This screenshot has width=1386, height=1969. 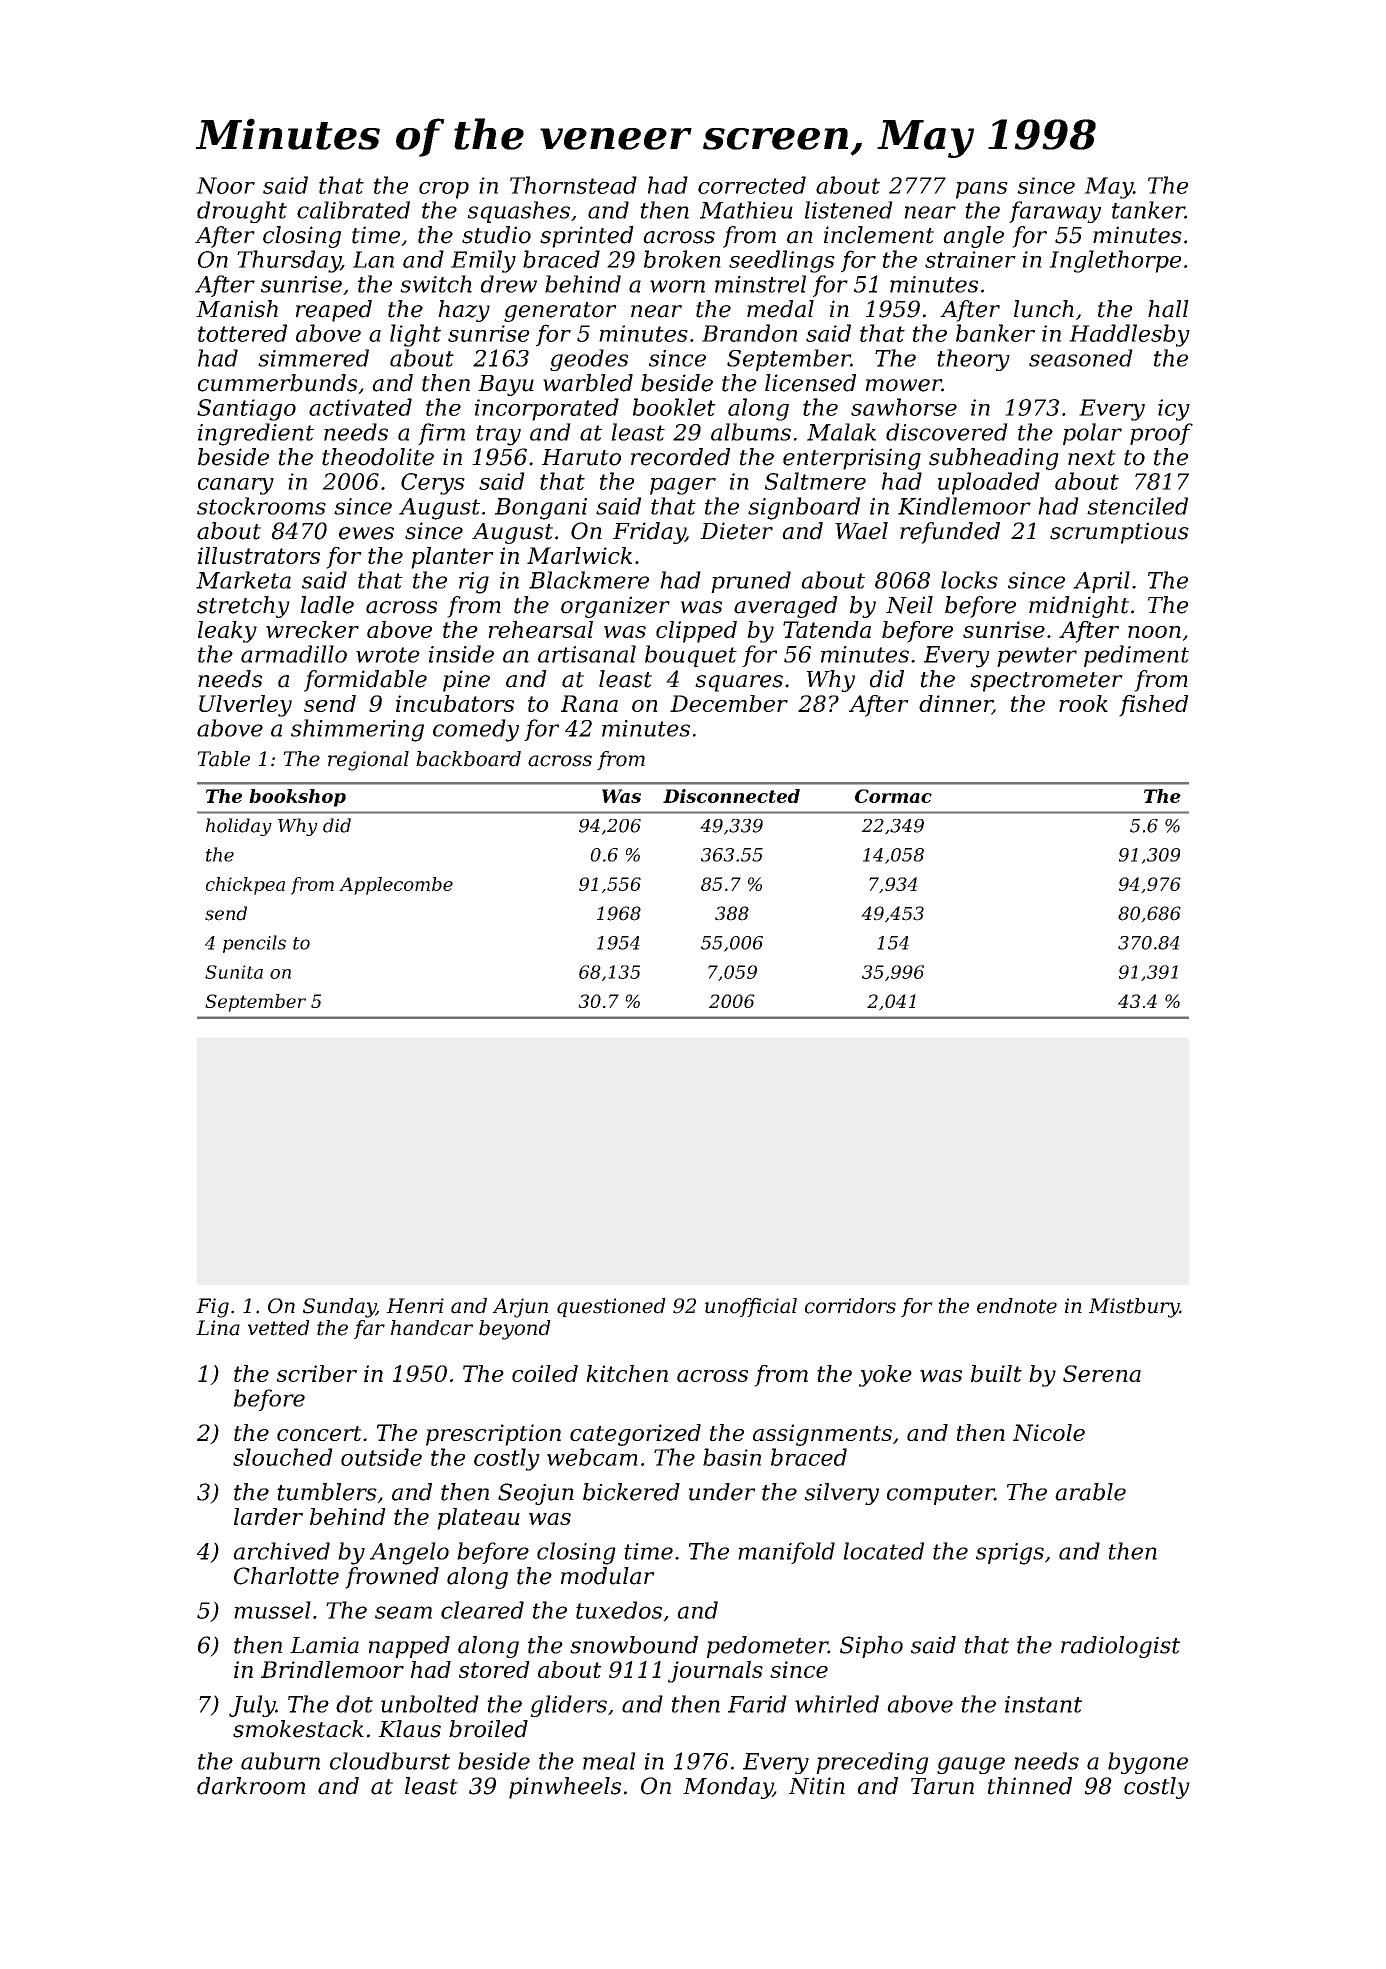 What do you see at coordinates (1134, 1308) in the screenshot?
I see `Mistbury` at bounding box center [1134, 1308].
